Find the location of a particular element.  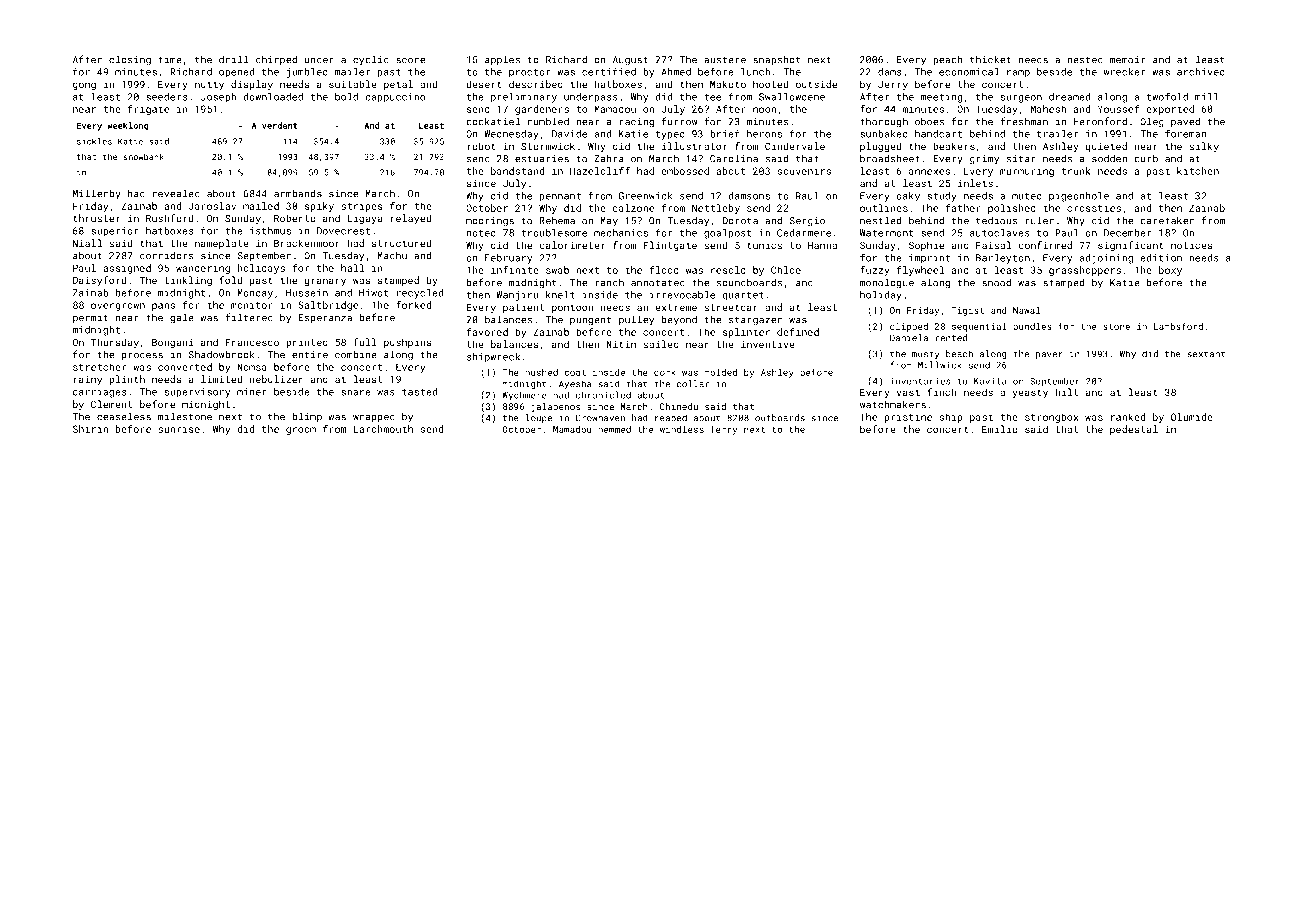

hemmed is located at coordinates (614, 429).
